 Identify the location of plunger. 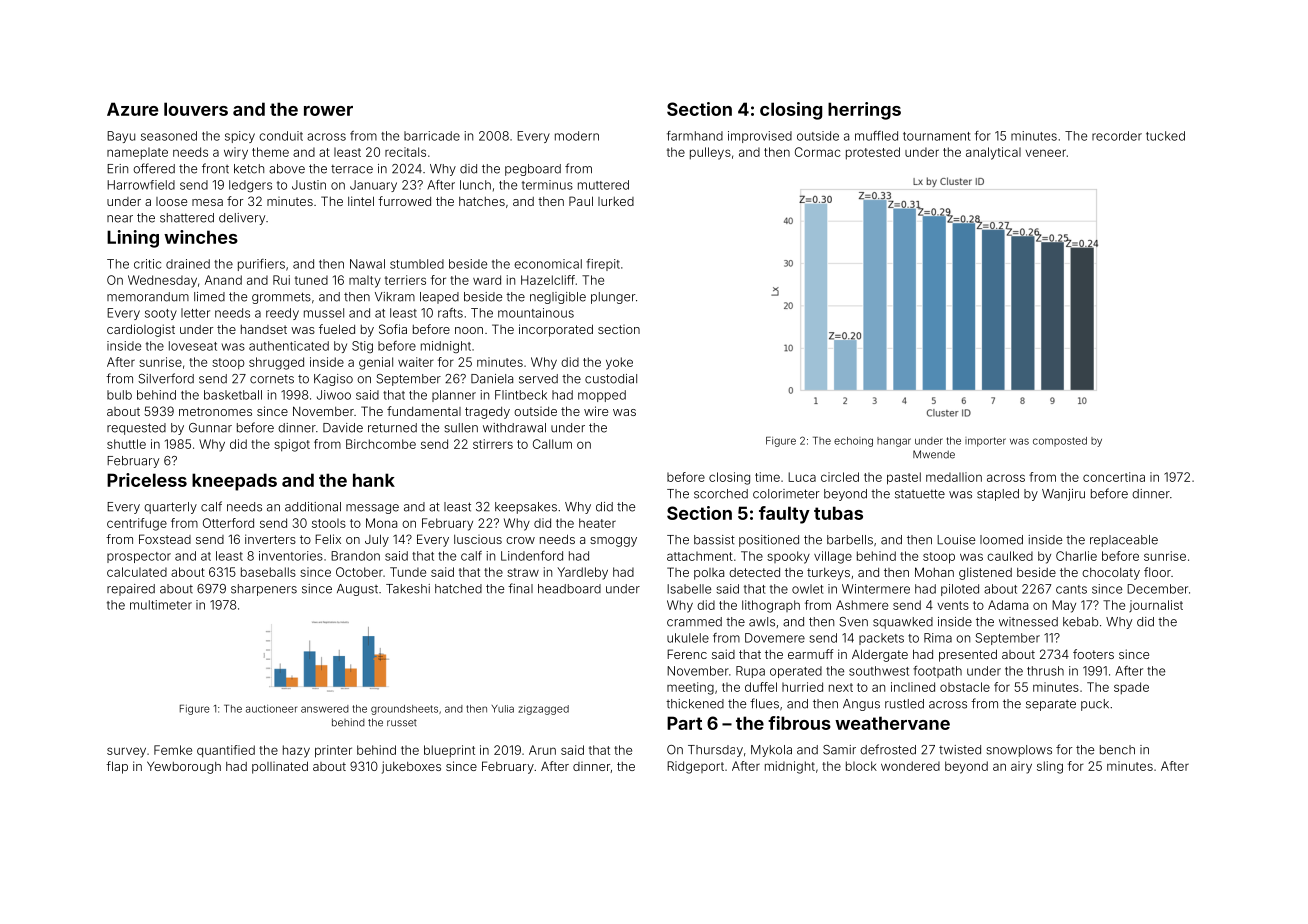
(613, 298).
